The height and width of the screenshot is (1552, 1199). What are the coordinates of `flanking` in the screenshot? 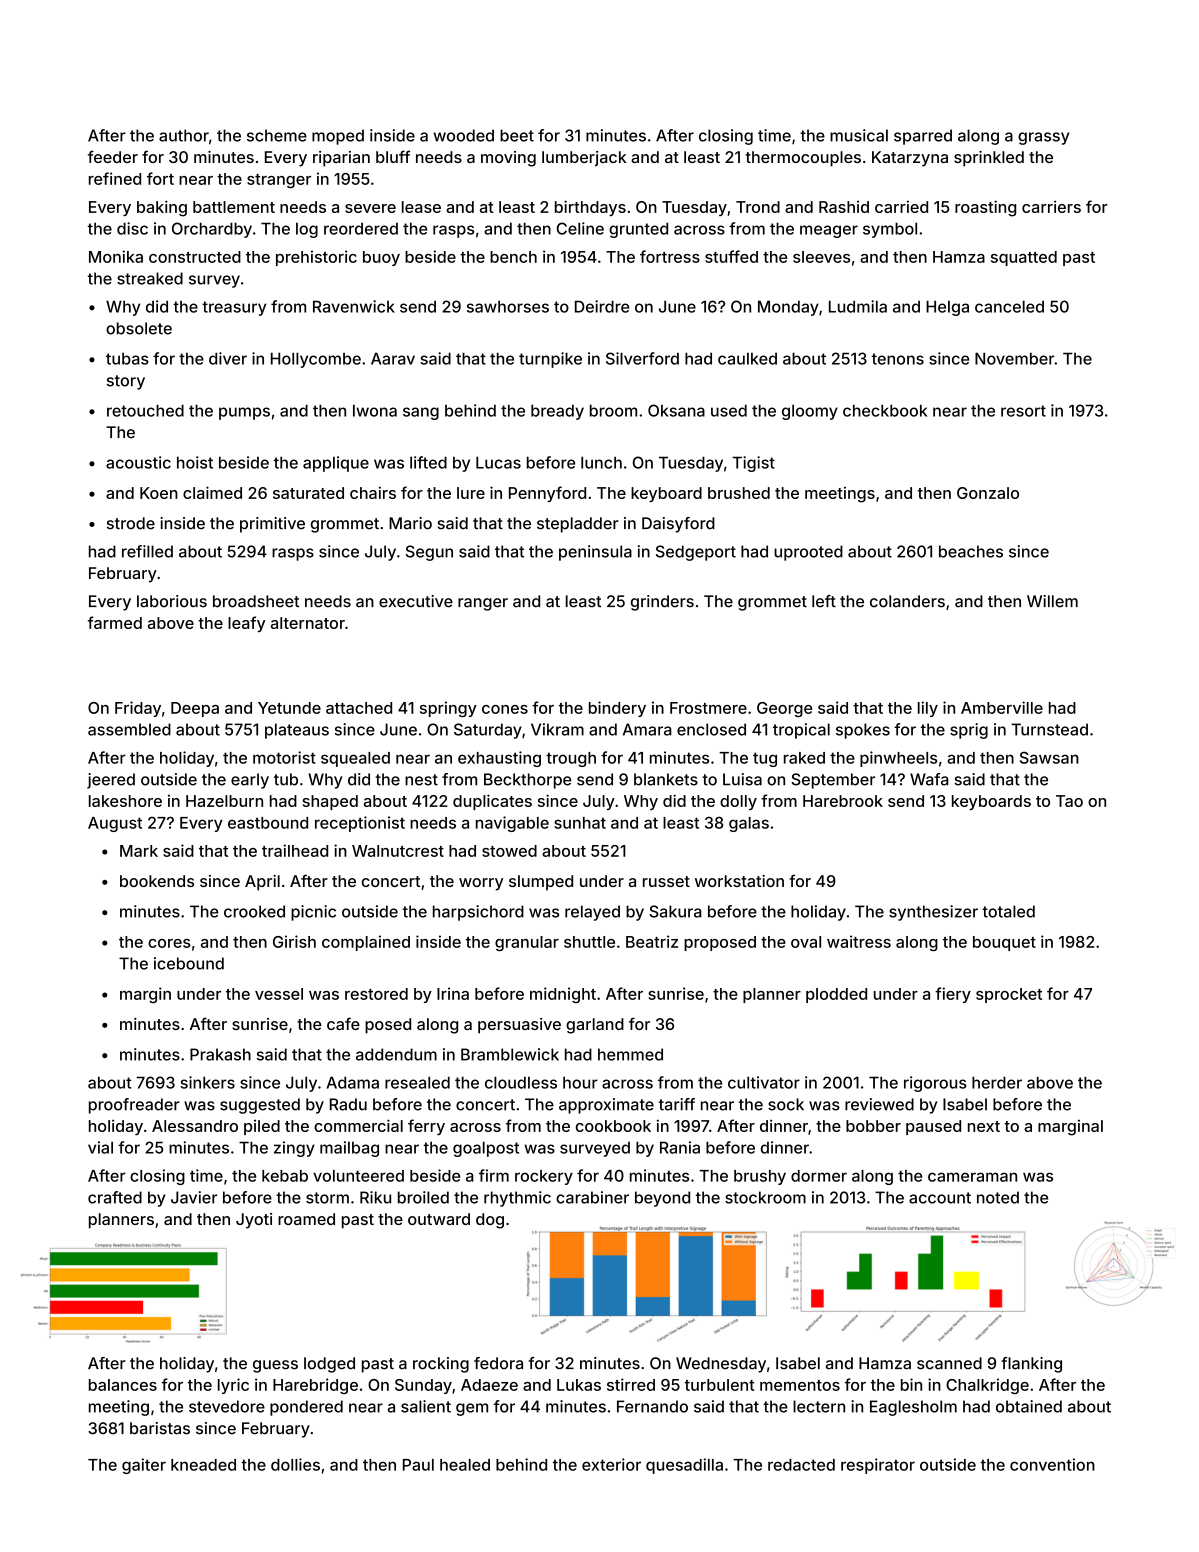 It's located at (1031, 1365).
